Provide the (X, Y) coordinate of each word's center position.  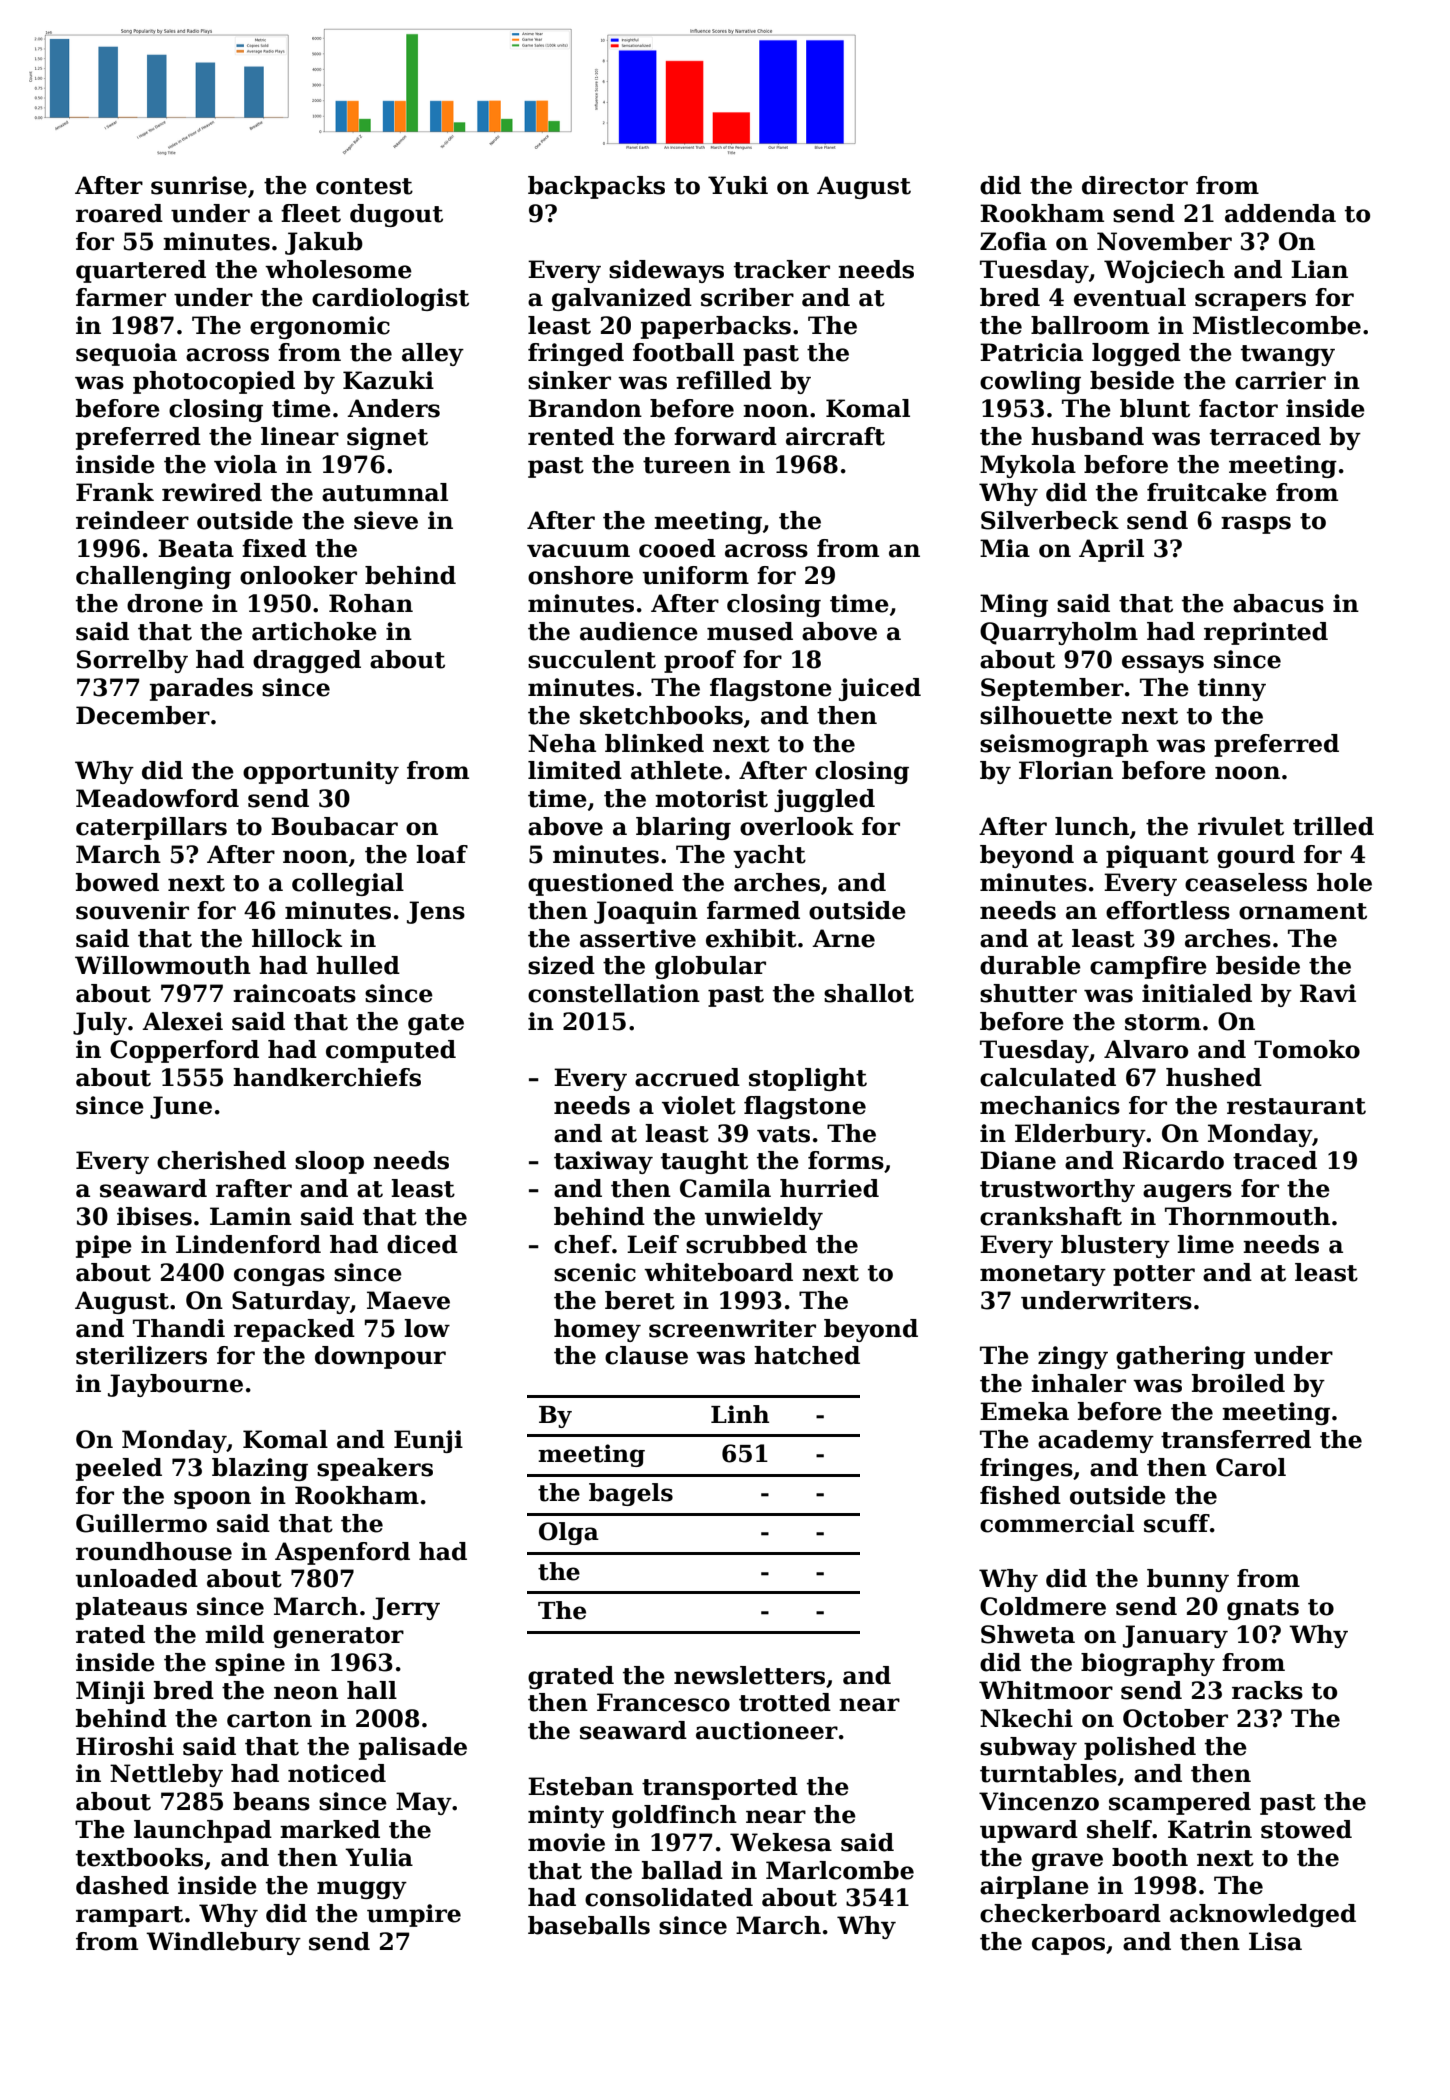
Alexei (182, 1021)
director (1135, 185)
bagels (631, 1494)
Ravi (1328, 993)
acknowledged (1263, 1915)
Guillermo (141, 1523)
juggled (824, 800)
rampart (129, 1916)
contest (364, 186)
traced (1275, 1160)
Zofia (1013, 241)
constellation (614, 993)
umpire (414, 1915)
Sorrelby (132, 661)
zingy (1073, 1357)
